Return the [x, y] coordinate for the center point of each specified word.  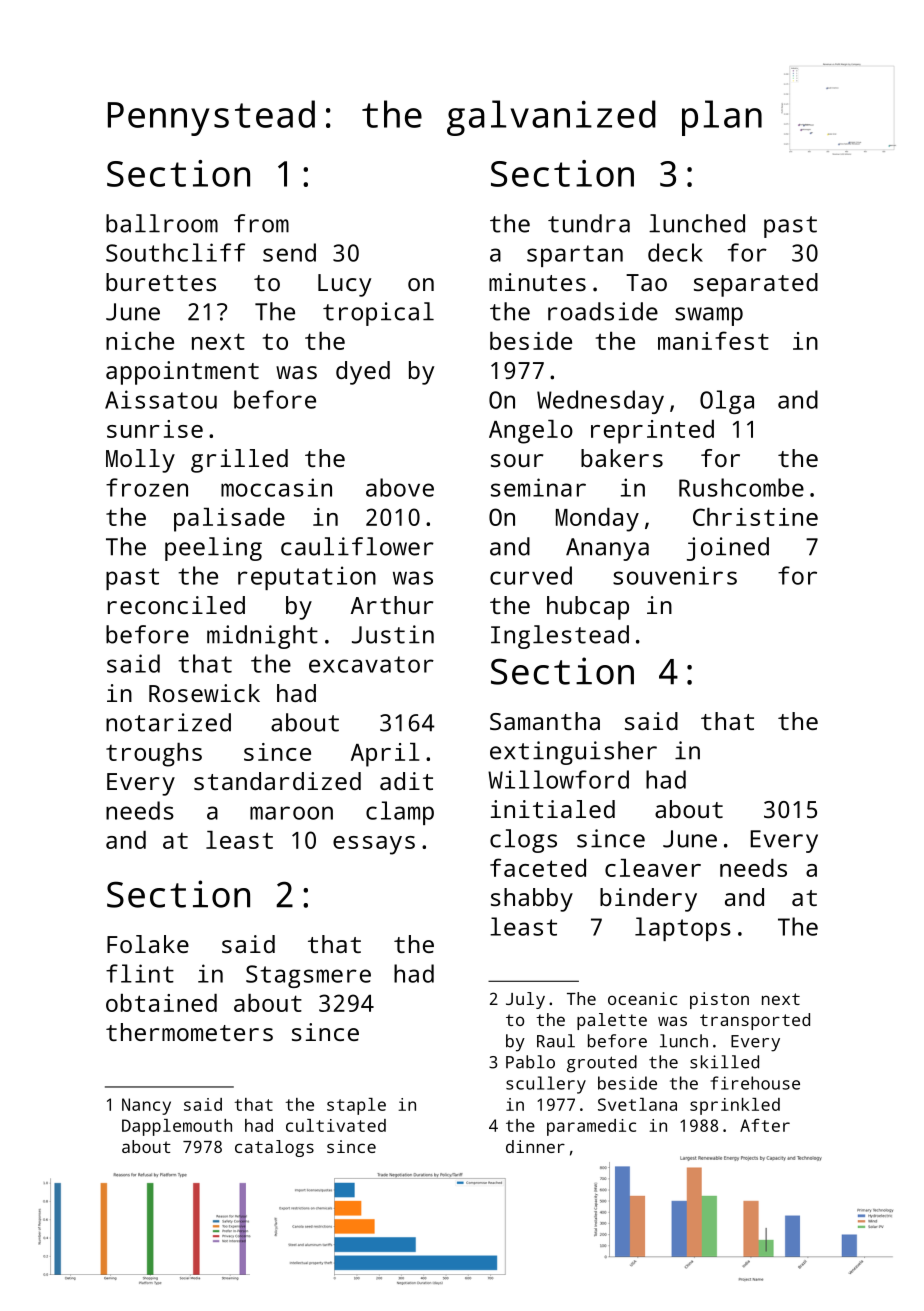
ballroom [162, 223]
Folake [148, 944]
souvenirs [675, 575]
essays [374, 845]
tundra [589, 223]
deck [675, 252]
